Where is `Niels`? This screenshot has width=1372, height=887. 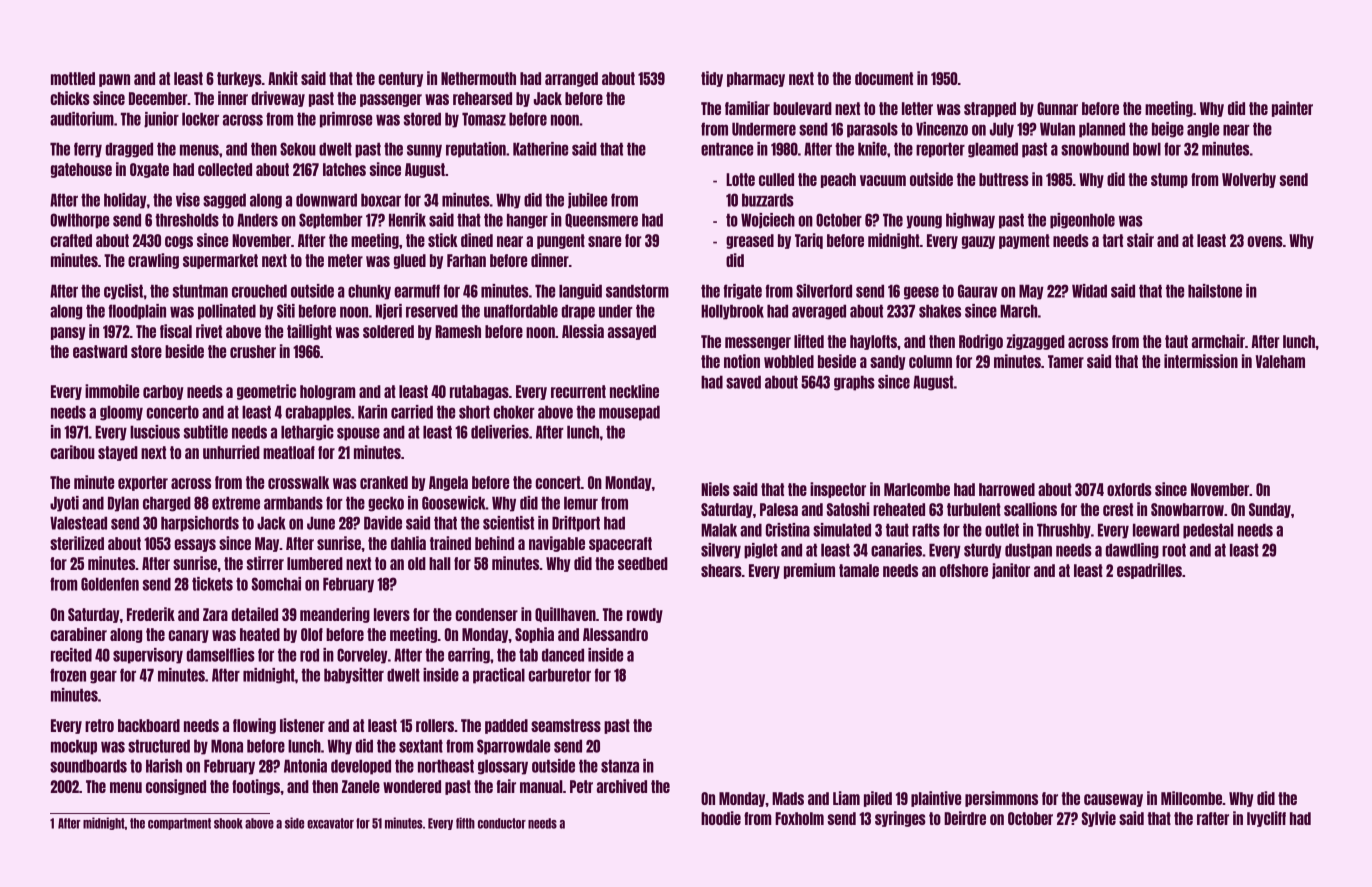 Niels is located at coordinates (715, 489).
